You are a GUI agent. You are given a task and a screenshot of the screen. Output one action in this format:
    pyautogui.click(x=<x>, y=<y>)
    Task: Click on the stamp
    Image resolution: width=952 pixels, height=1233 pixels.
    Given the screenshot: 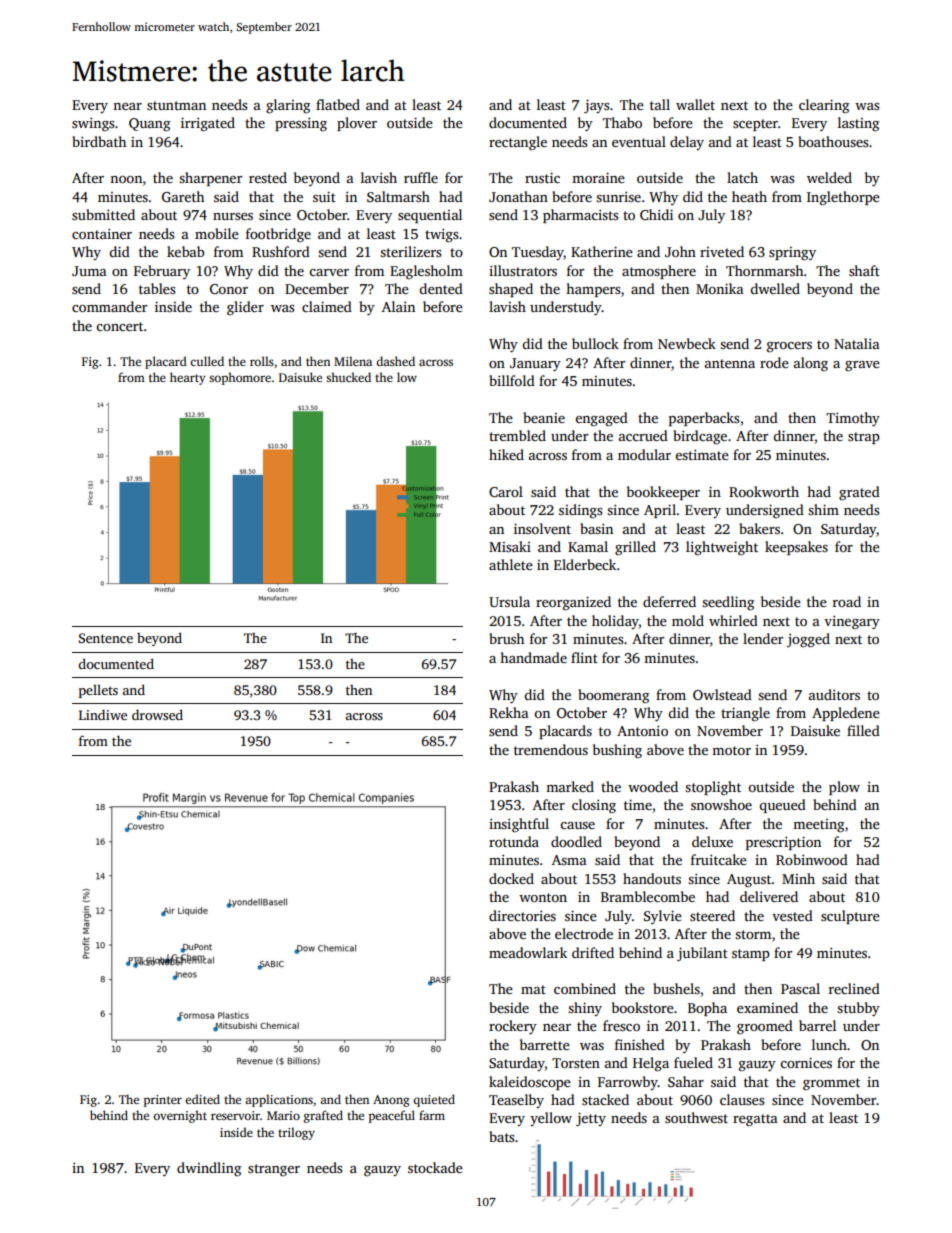 What is the action you would take?
    pyautogui.click(x=751, y=955)
